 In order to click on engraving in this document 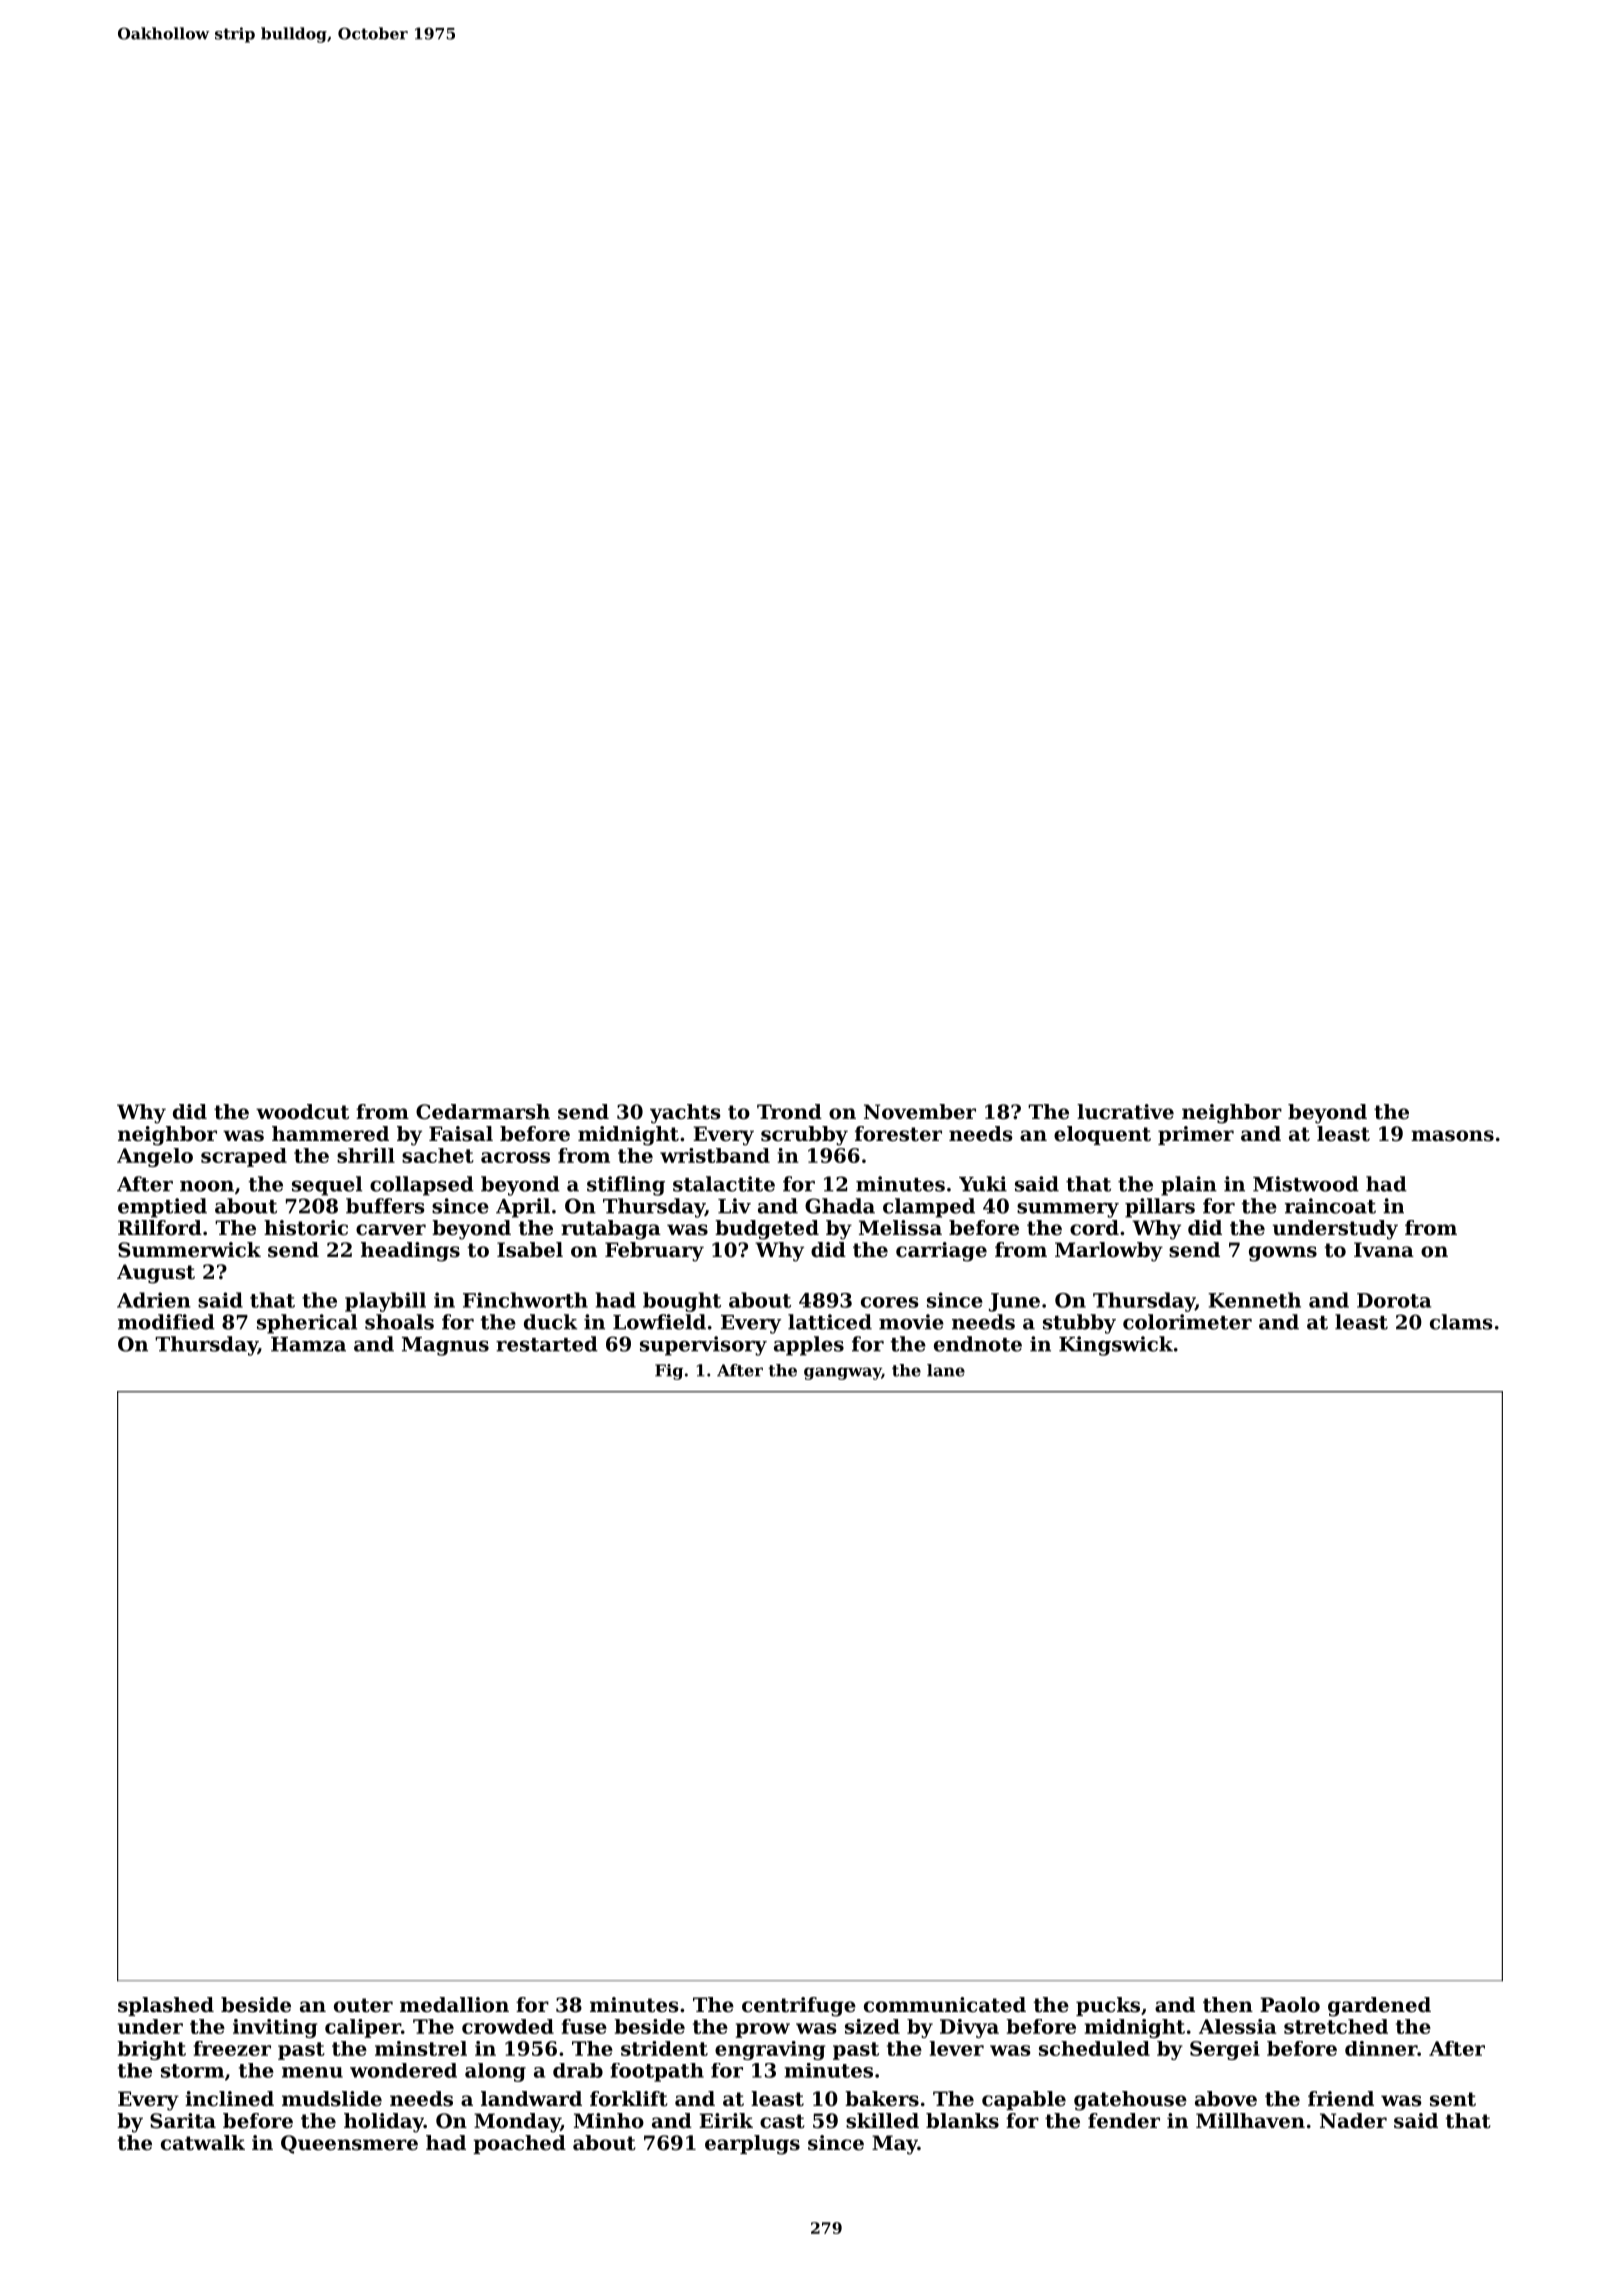, I will do `click(770, 2050)`.
